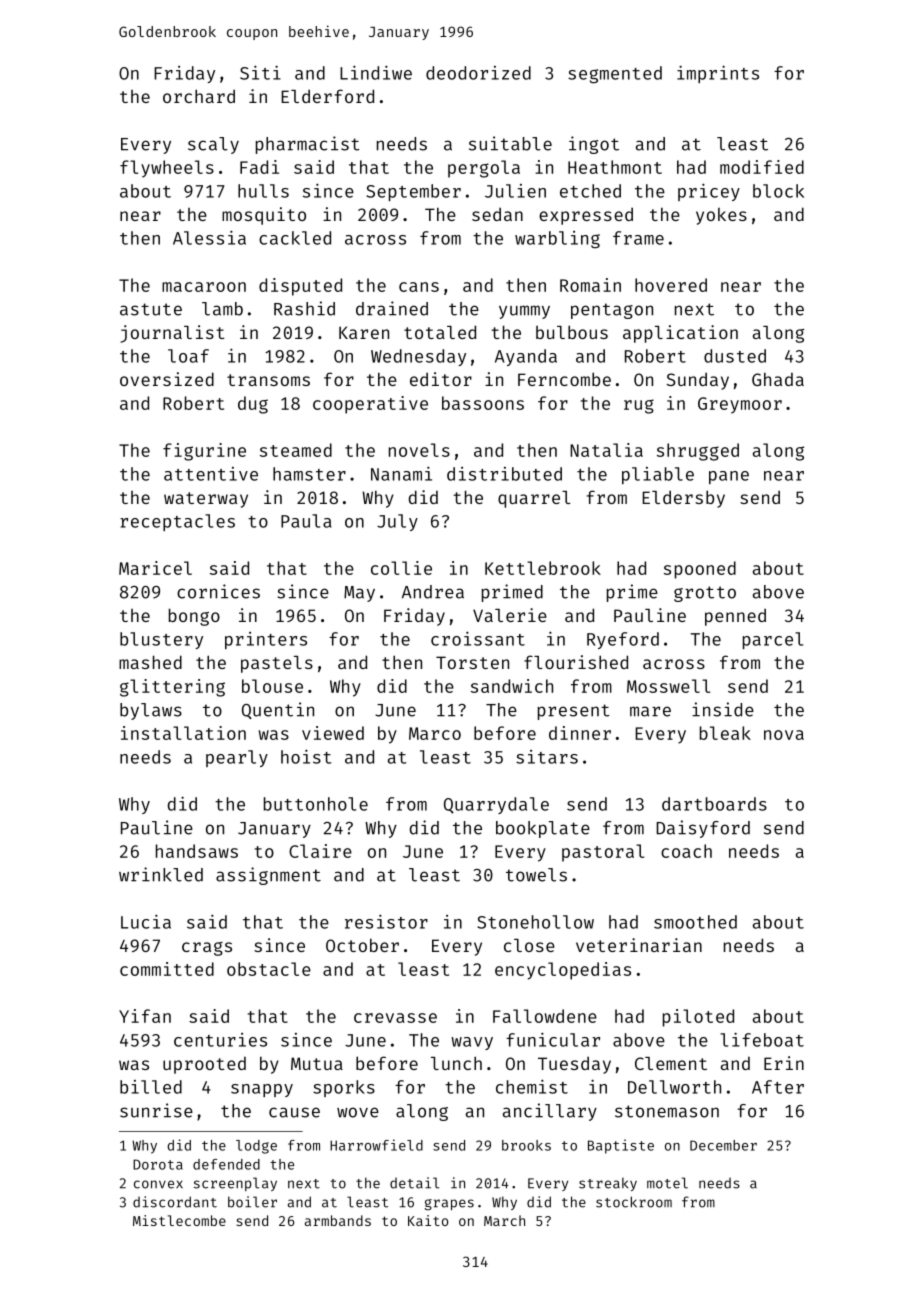 This screenshot has height=1308, width=924. Describe the element at coordinates (478, 73) in the screenshot. I see `deodorized` at that location.
